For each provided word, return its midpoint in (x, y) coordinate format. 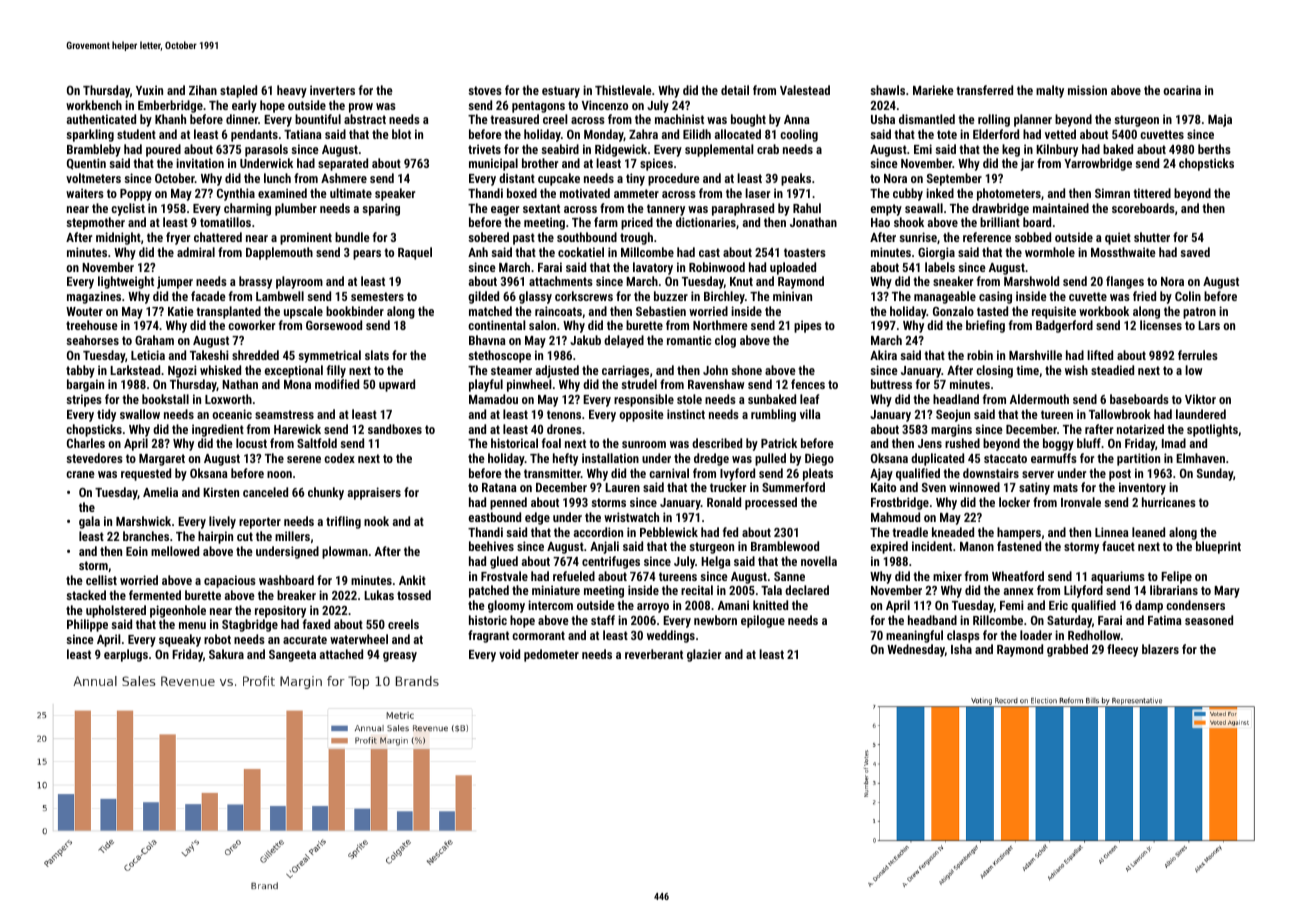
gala (89, 522)
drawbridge (1000, 209)
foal (551, 443)
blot (401, 134)
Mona (297, 384)
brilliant (1000, 222)
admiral (196, 252)
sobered (488, 237)
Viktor (1200, 399)
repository (280, 611)
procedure (674, 179)
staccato (1005, 458)
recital (697, 590)
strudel (639, 384)
